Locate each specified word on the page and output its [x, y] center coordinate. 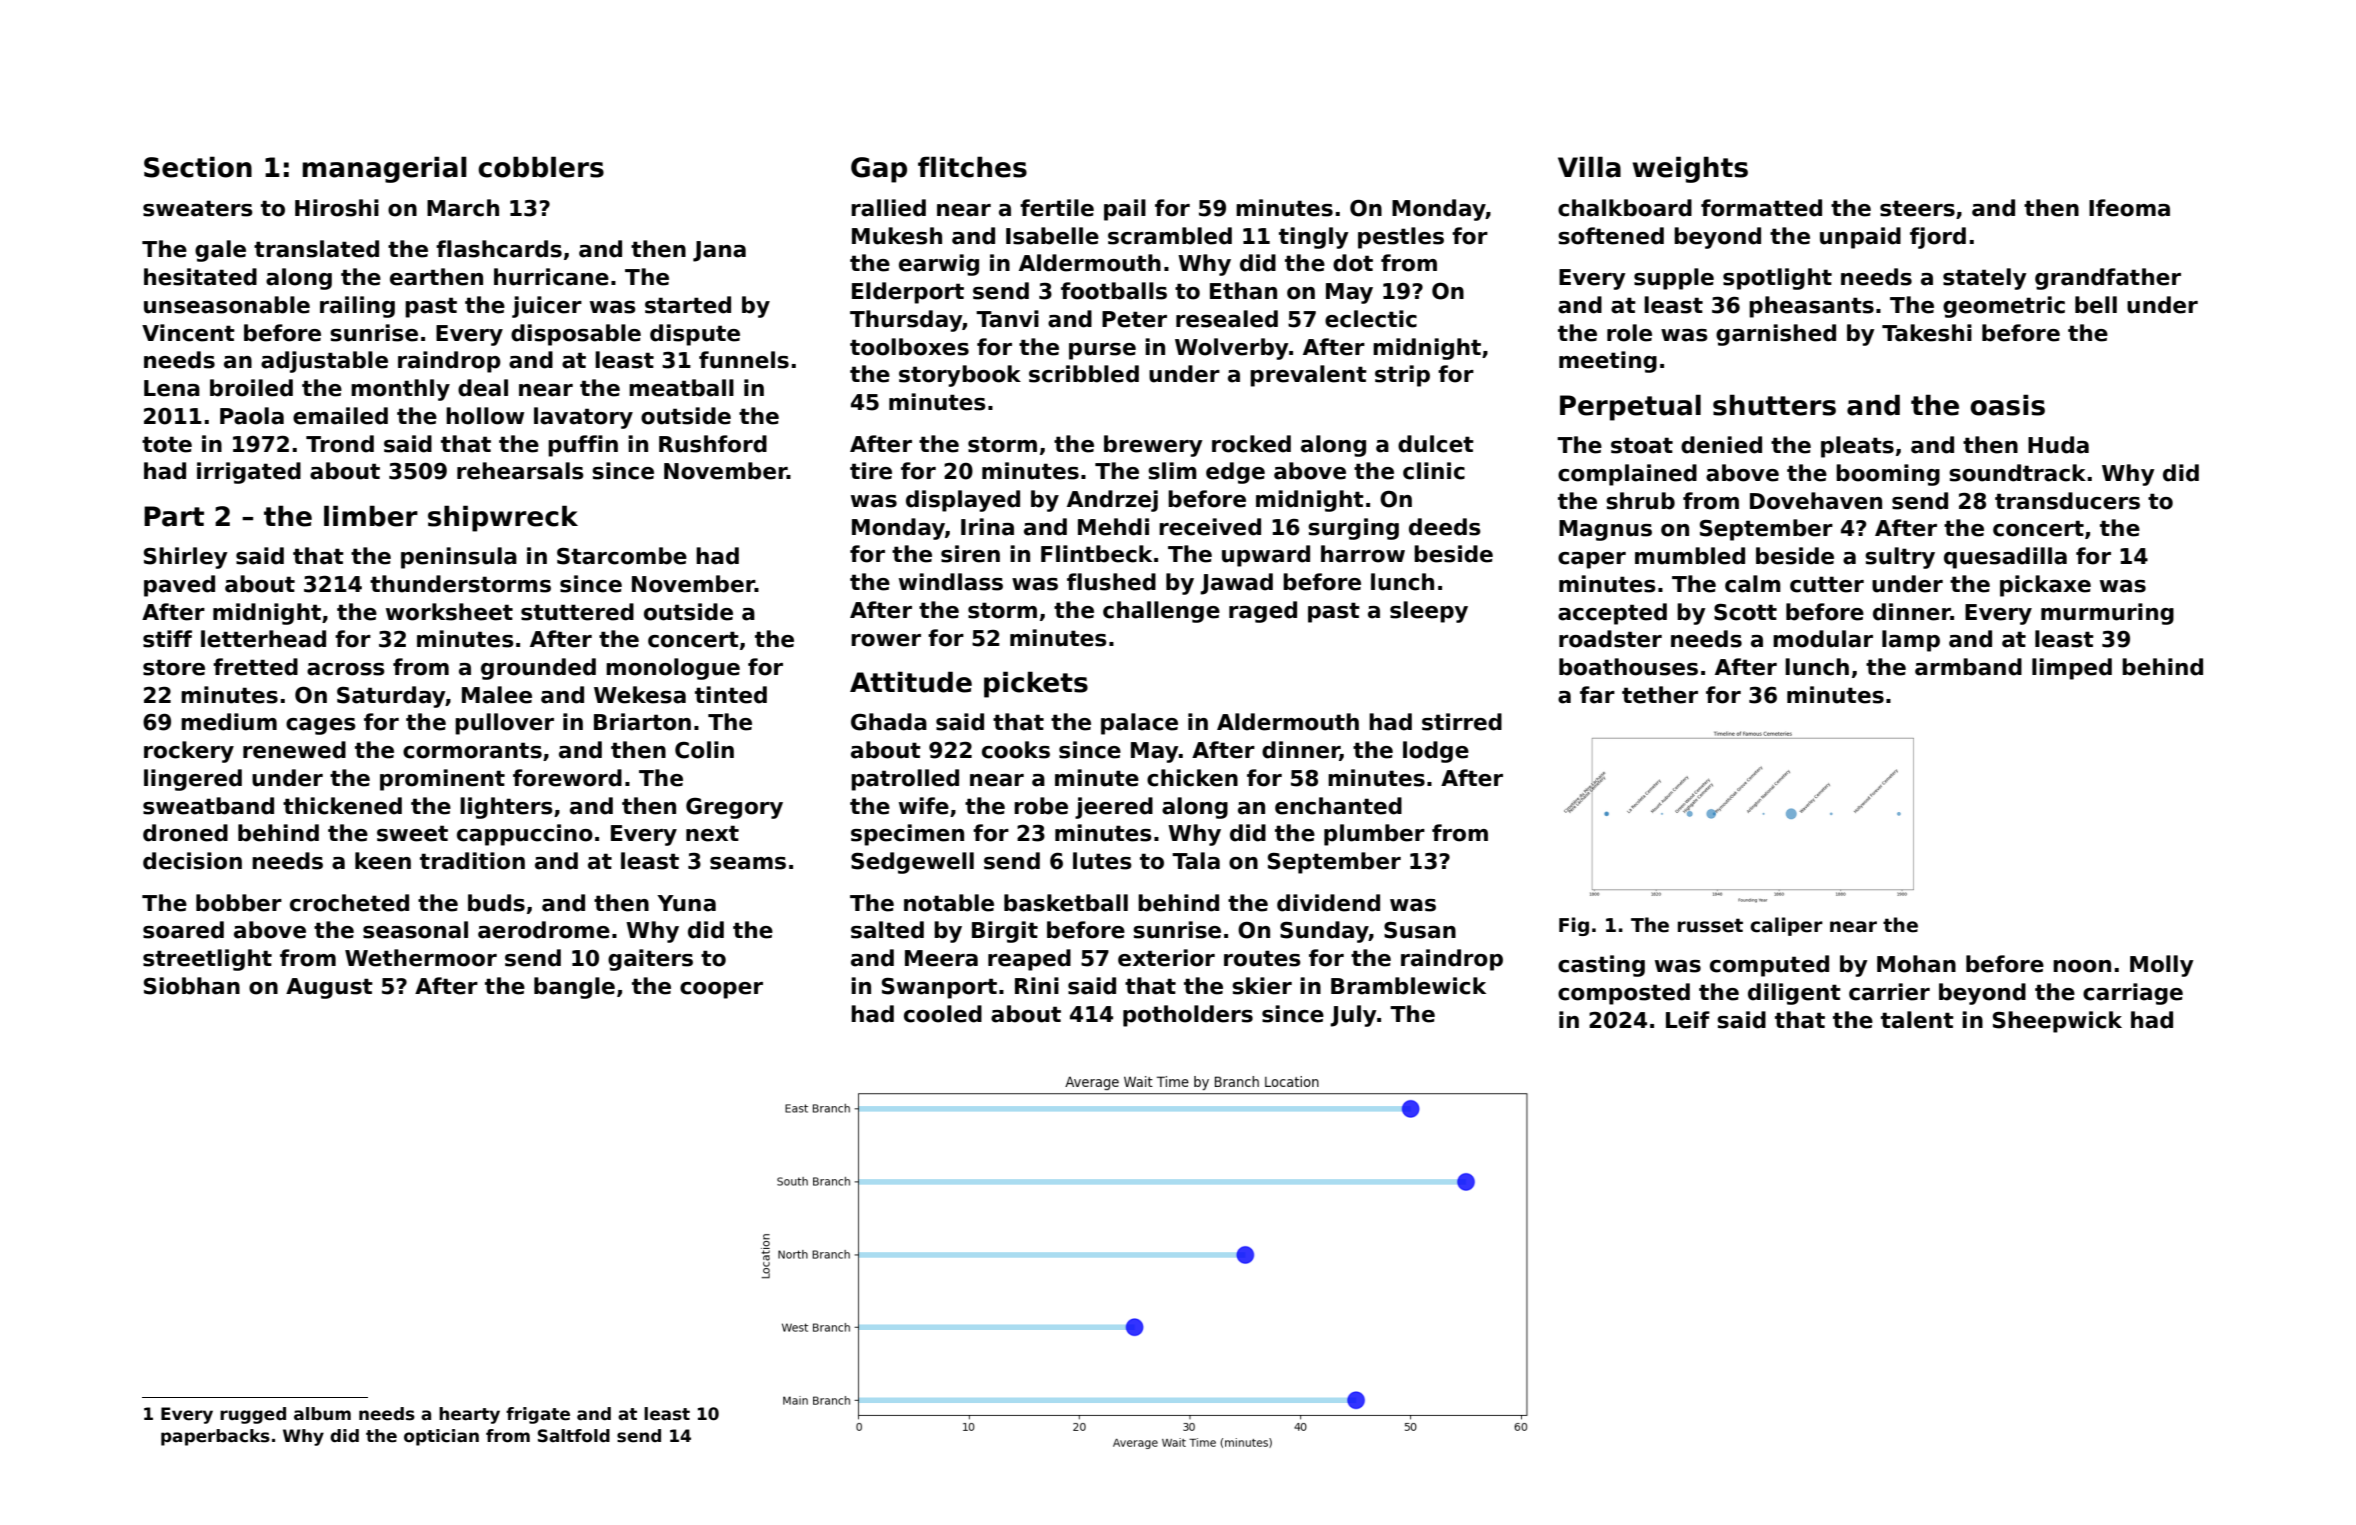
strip [1402, 376]
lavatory [583, 418]
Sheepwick [2057, 1022]
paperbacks [215, 1437]
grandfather [2108, 279]
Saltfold [574, 1436]
